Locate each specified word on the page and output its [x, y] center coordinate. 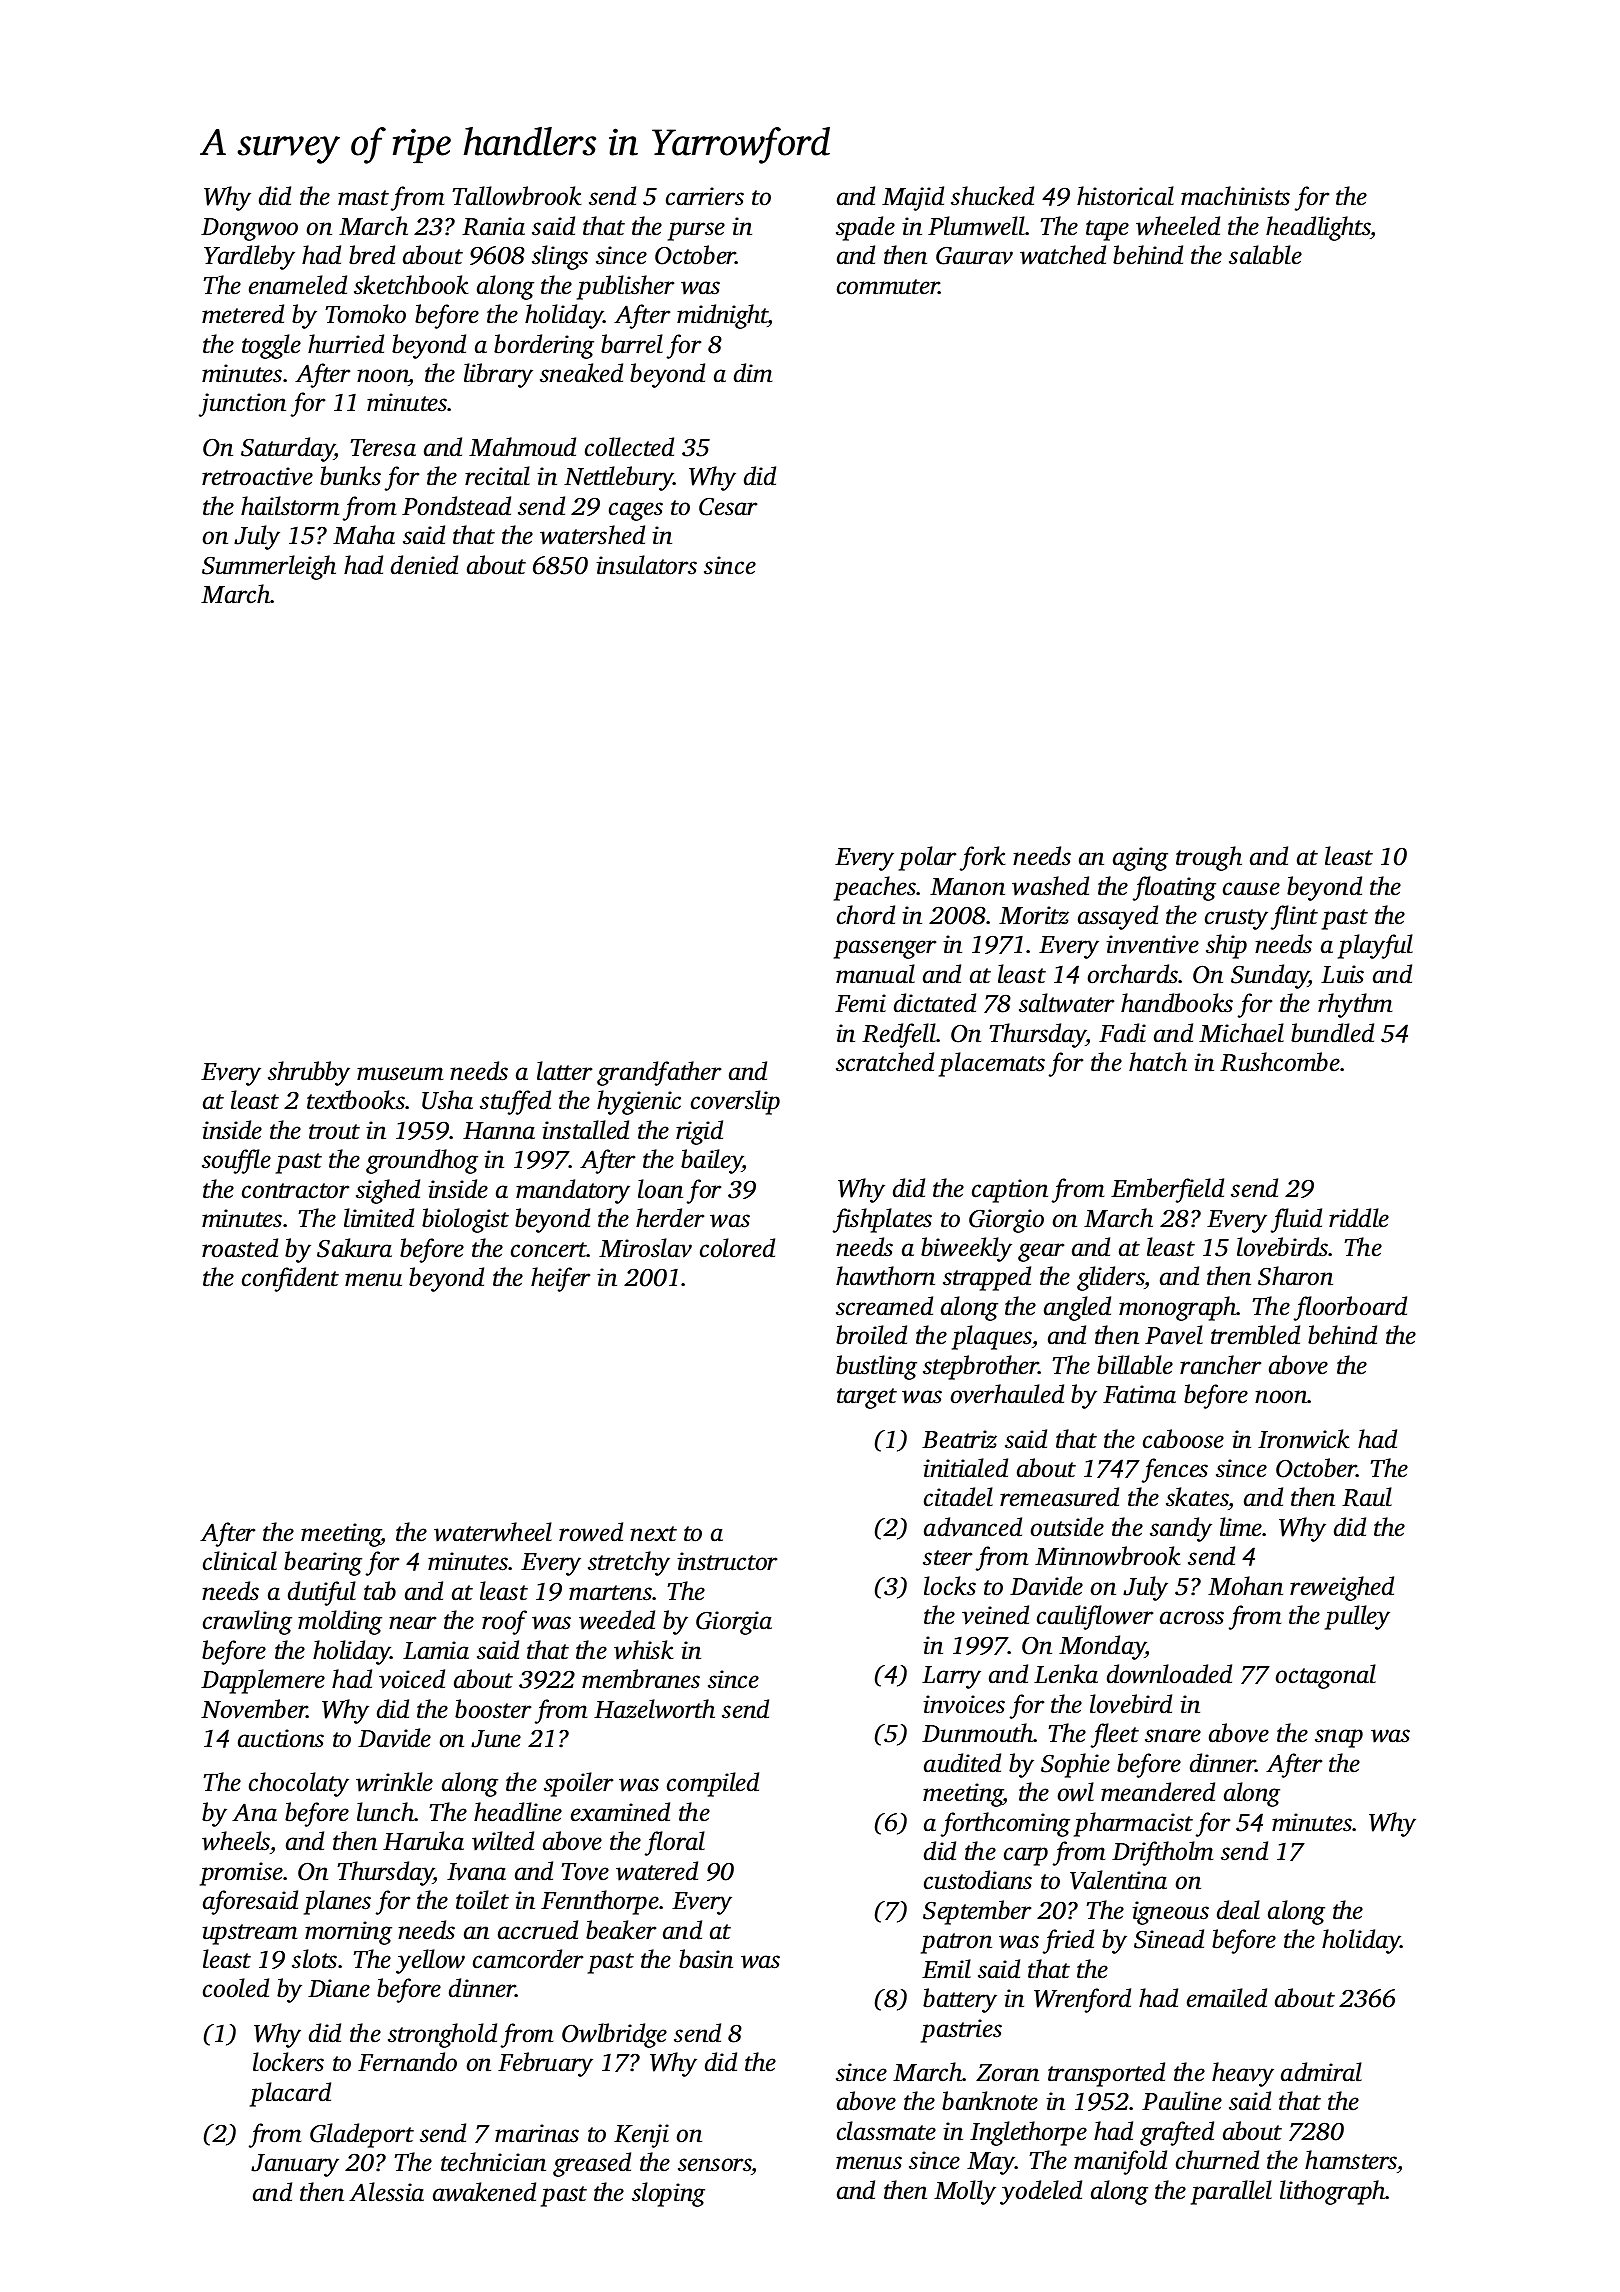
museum [400, 1074]
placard [290, 2094]
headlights [1318, 228]
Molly [965, 2192]
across [1192, 1618]
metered [243, 314]
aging [1140, 859]
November [254, 1709]
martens [611, 1593]
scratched [885, 1062]
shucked [992, 196]
